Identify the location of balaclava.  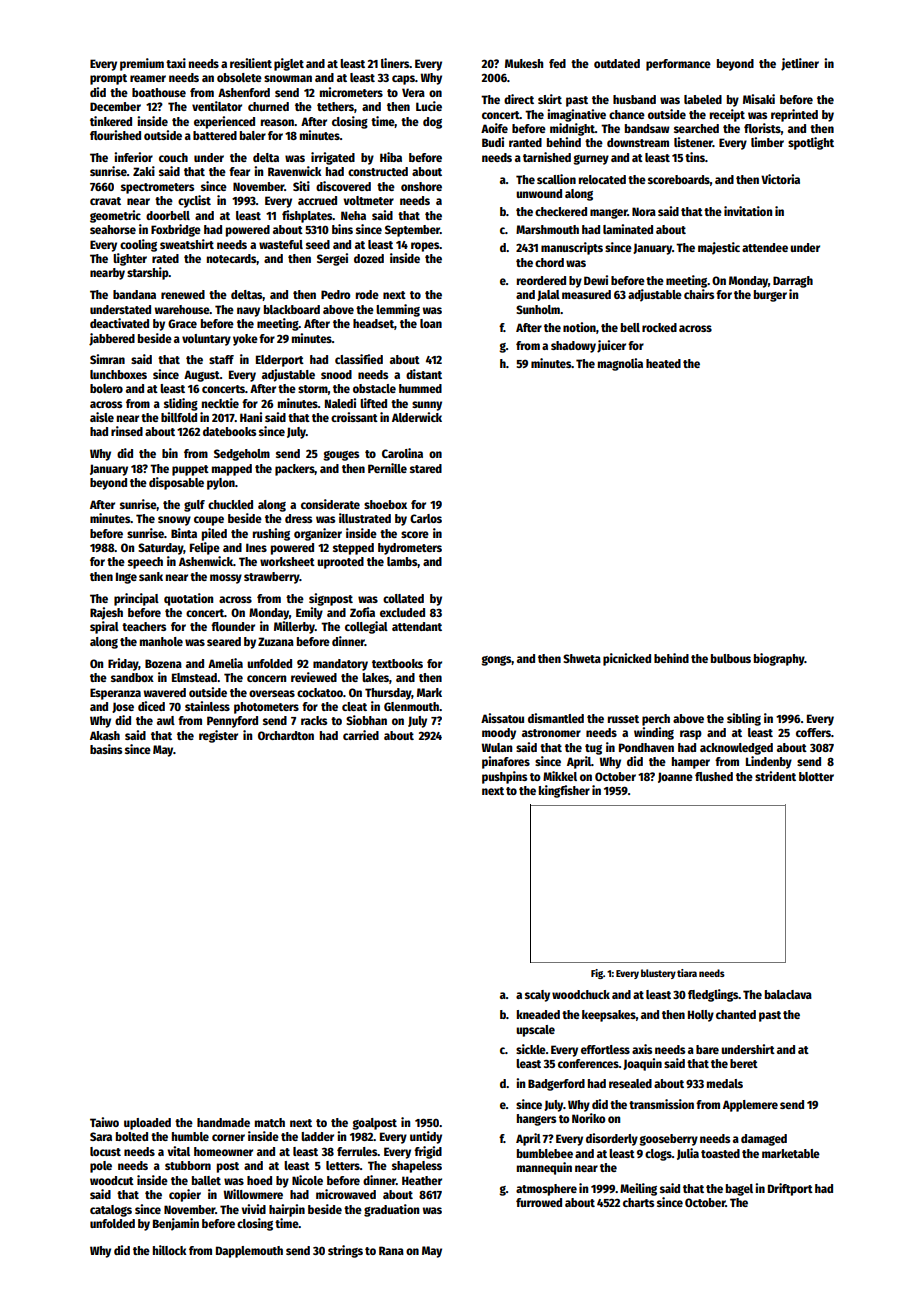
(788, 994).
